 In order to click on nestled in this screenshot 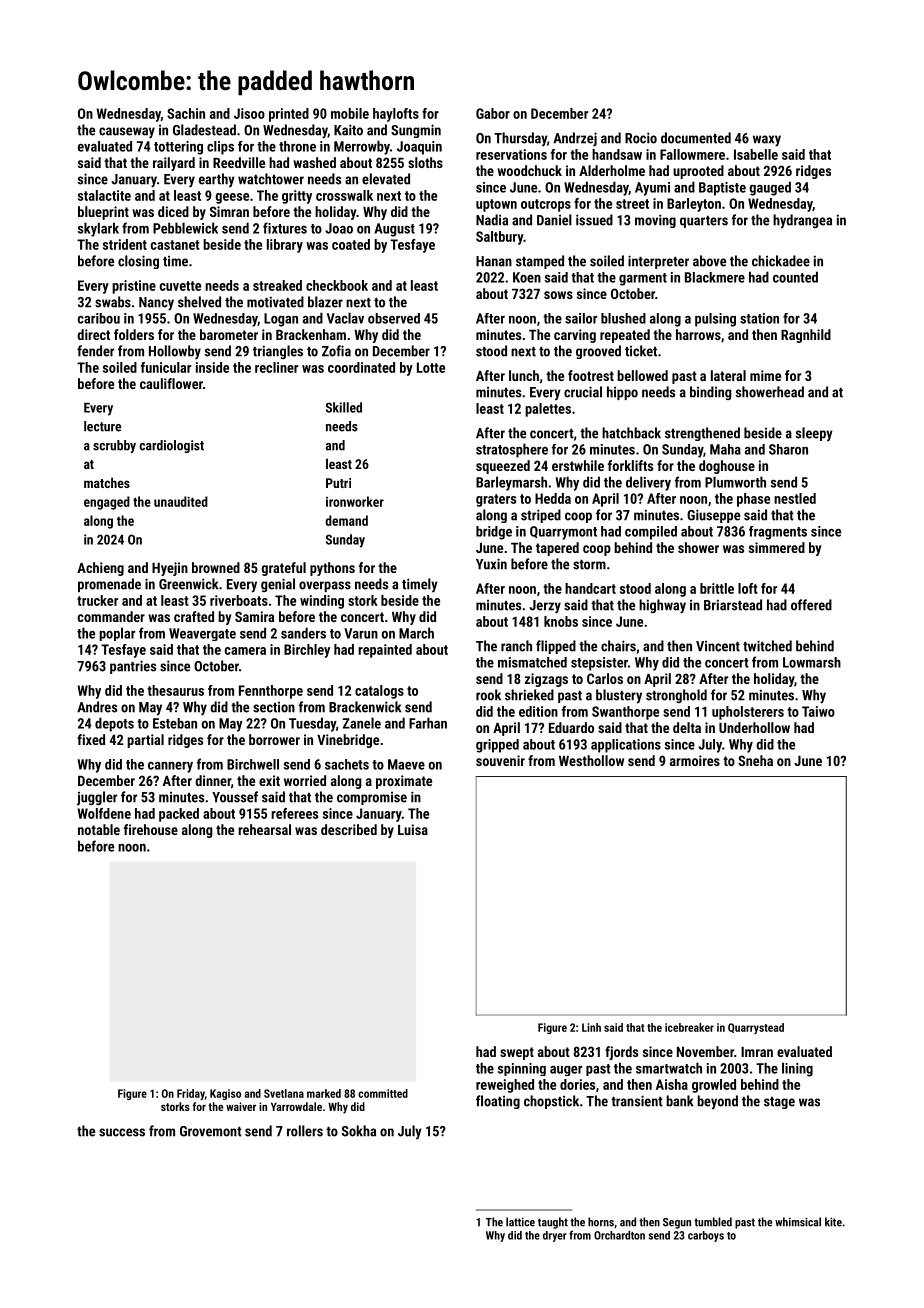, I will do `click(795, 498)`.
